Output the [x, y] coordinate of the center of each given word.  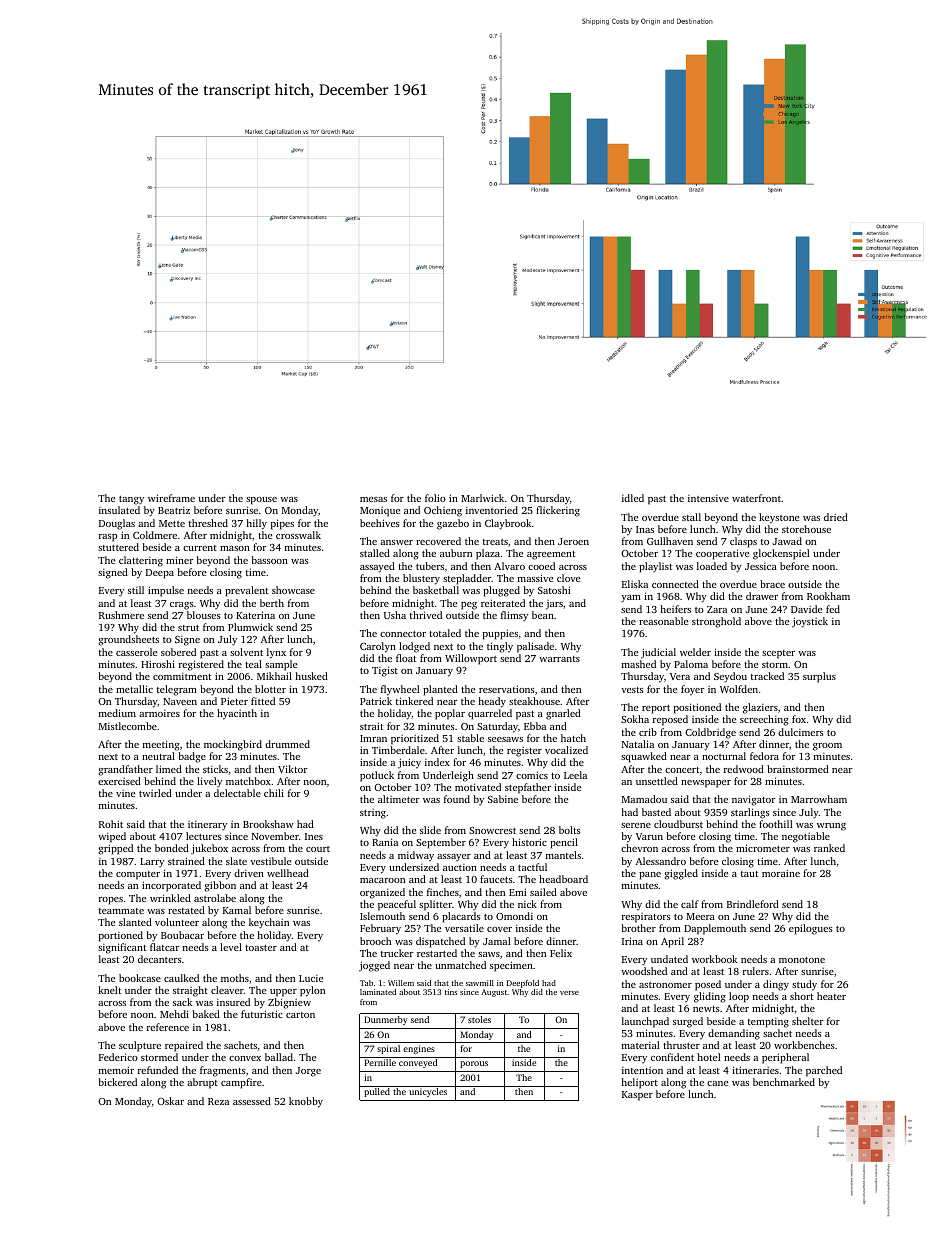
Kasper [637, 1096]
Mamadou [644, 799]
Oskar [170, 1101]
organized [382, 893]
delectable [237, 793]
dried [836, 517]
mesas [373, 499]
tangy [131, 500]
